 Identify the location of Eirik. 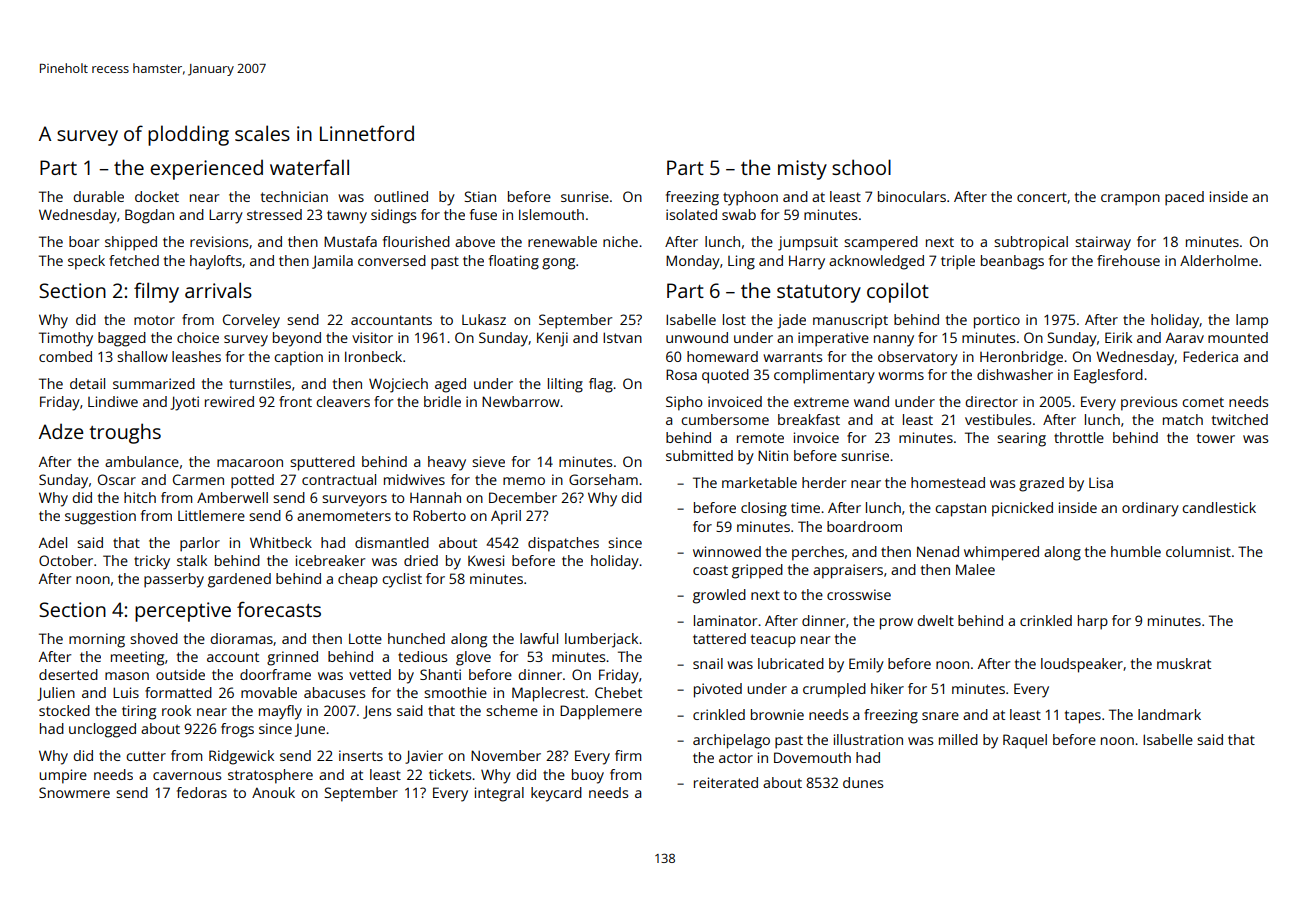
(1118, 337).
